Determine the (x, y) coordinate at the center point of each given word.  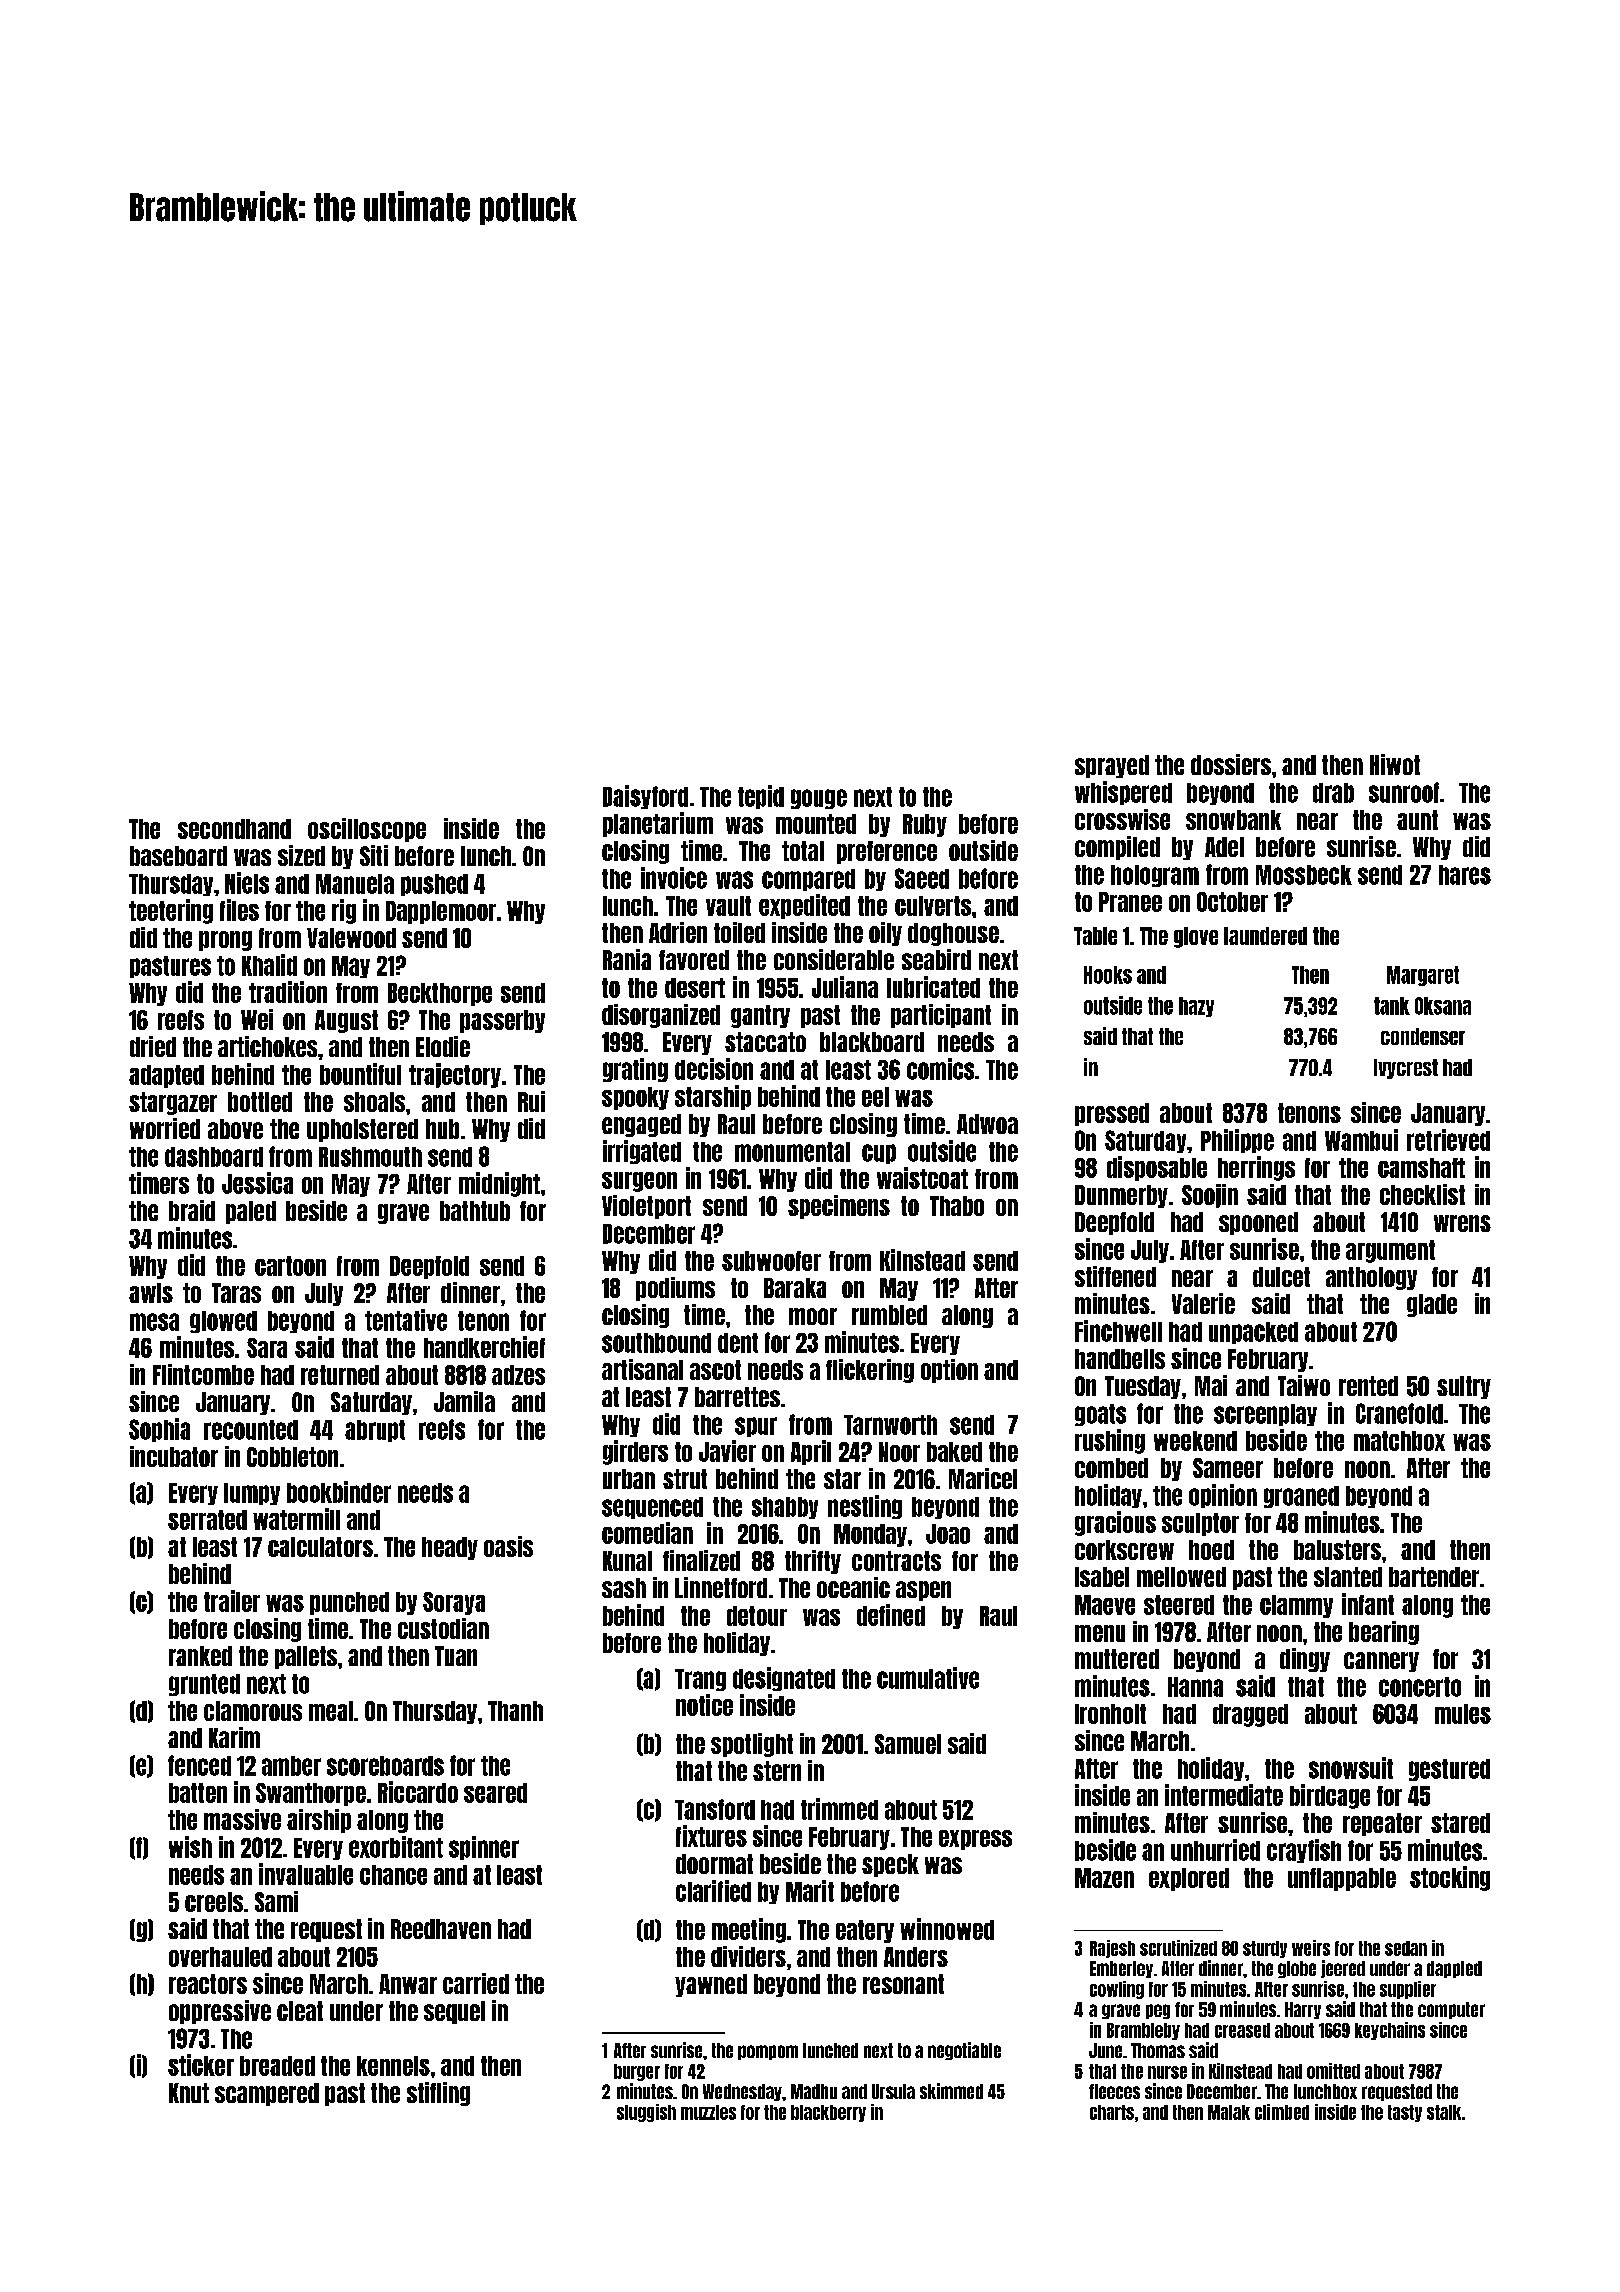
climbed (1282, 2112)
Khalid (269, 965)
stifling (438, 2094)
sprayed (1112, 766)
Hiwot (1395, 764)
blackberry (828, 2113)
